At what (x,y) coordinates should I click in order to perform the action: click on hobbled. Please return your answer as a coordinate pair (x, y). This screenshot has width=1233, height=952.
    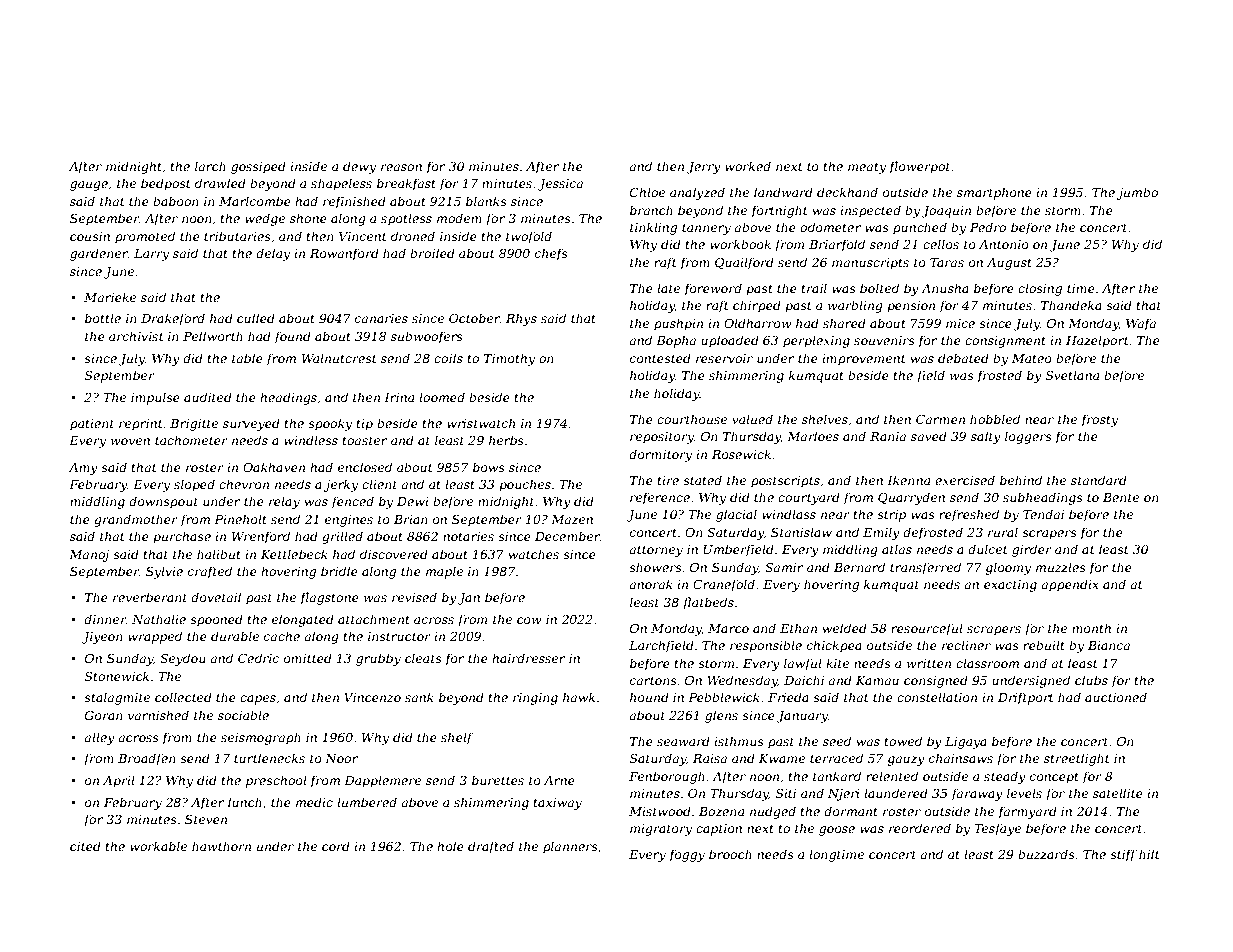
    Looking at the image, I should click on (995, 419).
